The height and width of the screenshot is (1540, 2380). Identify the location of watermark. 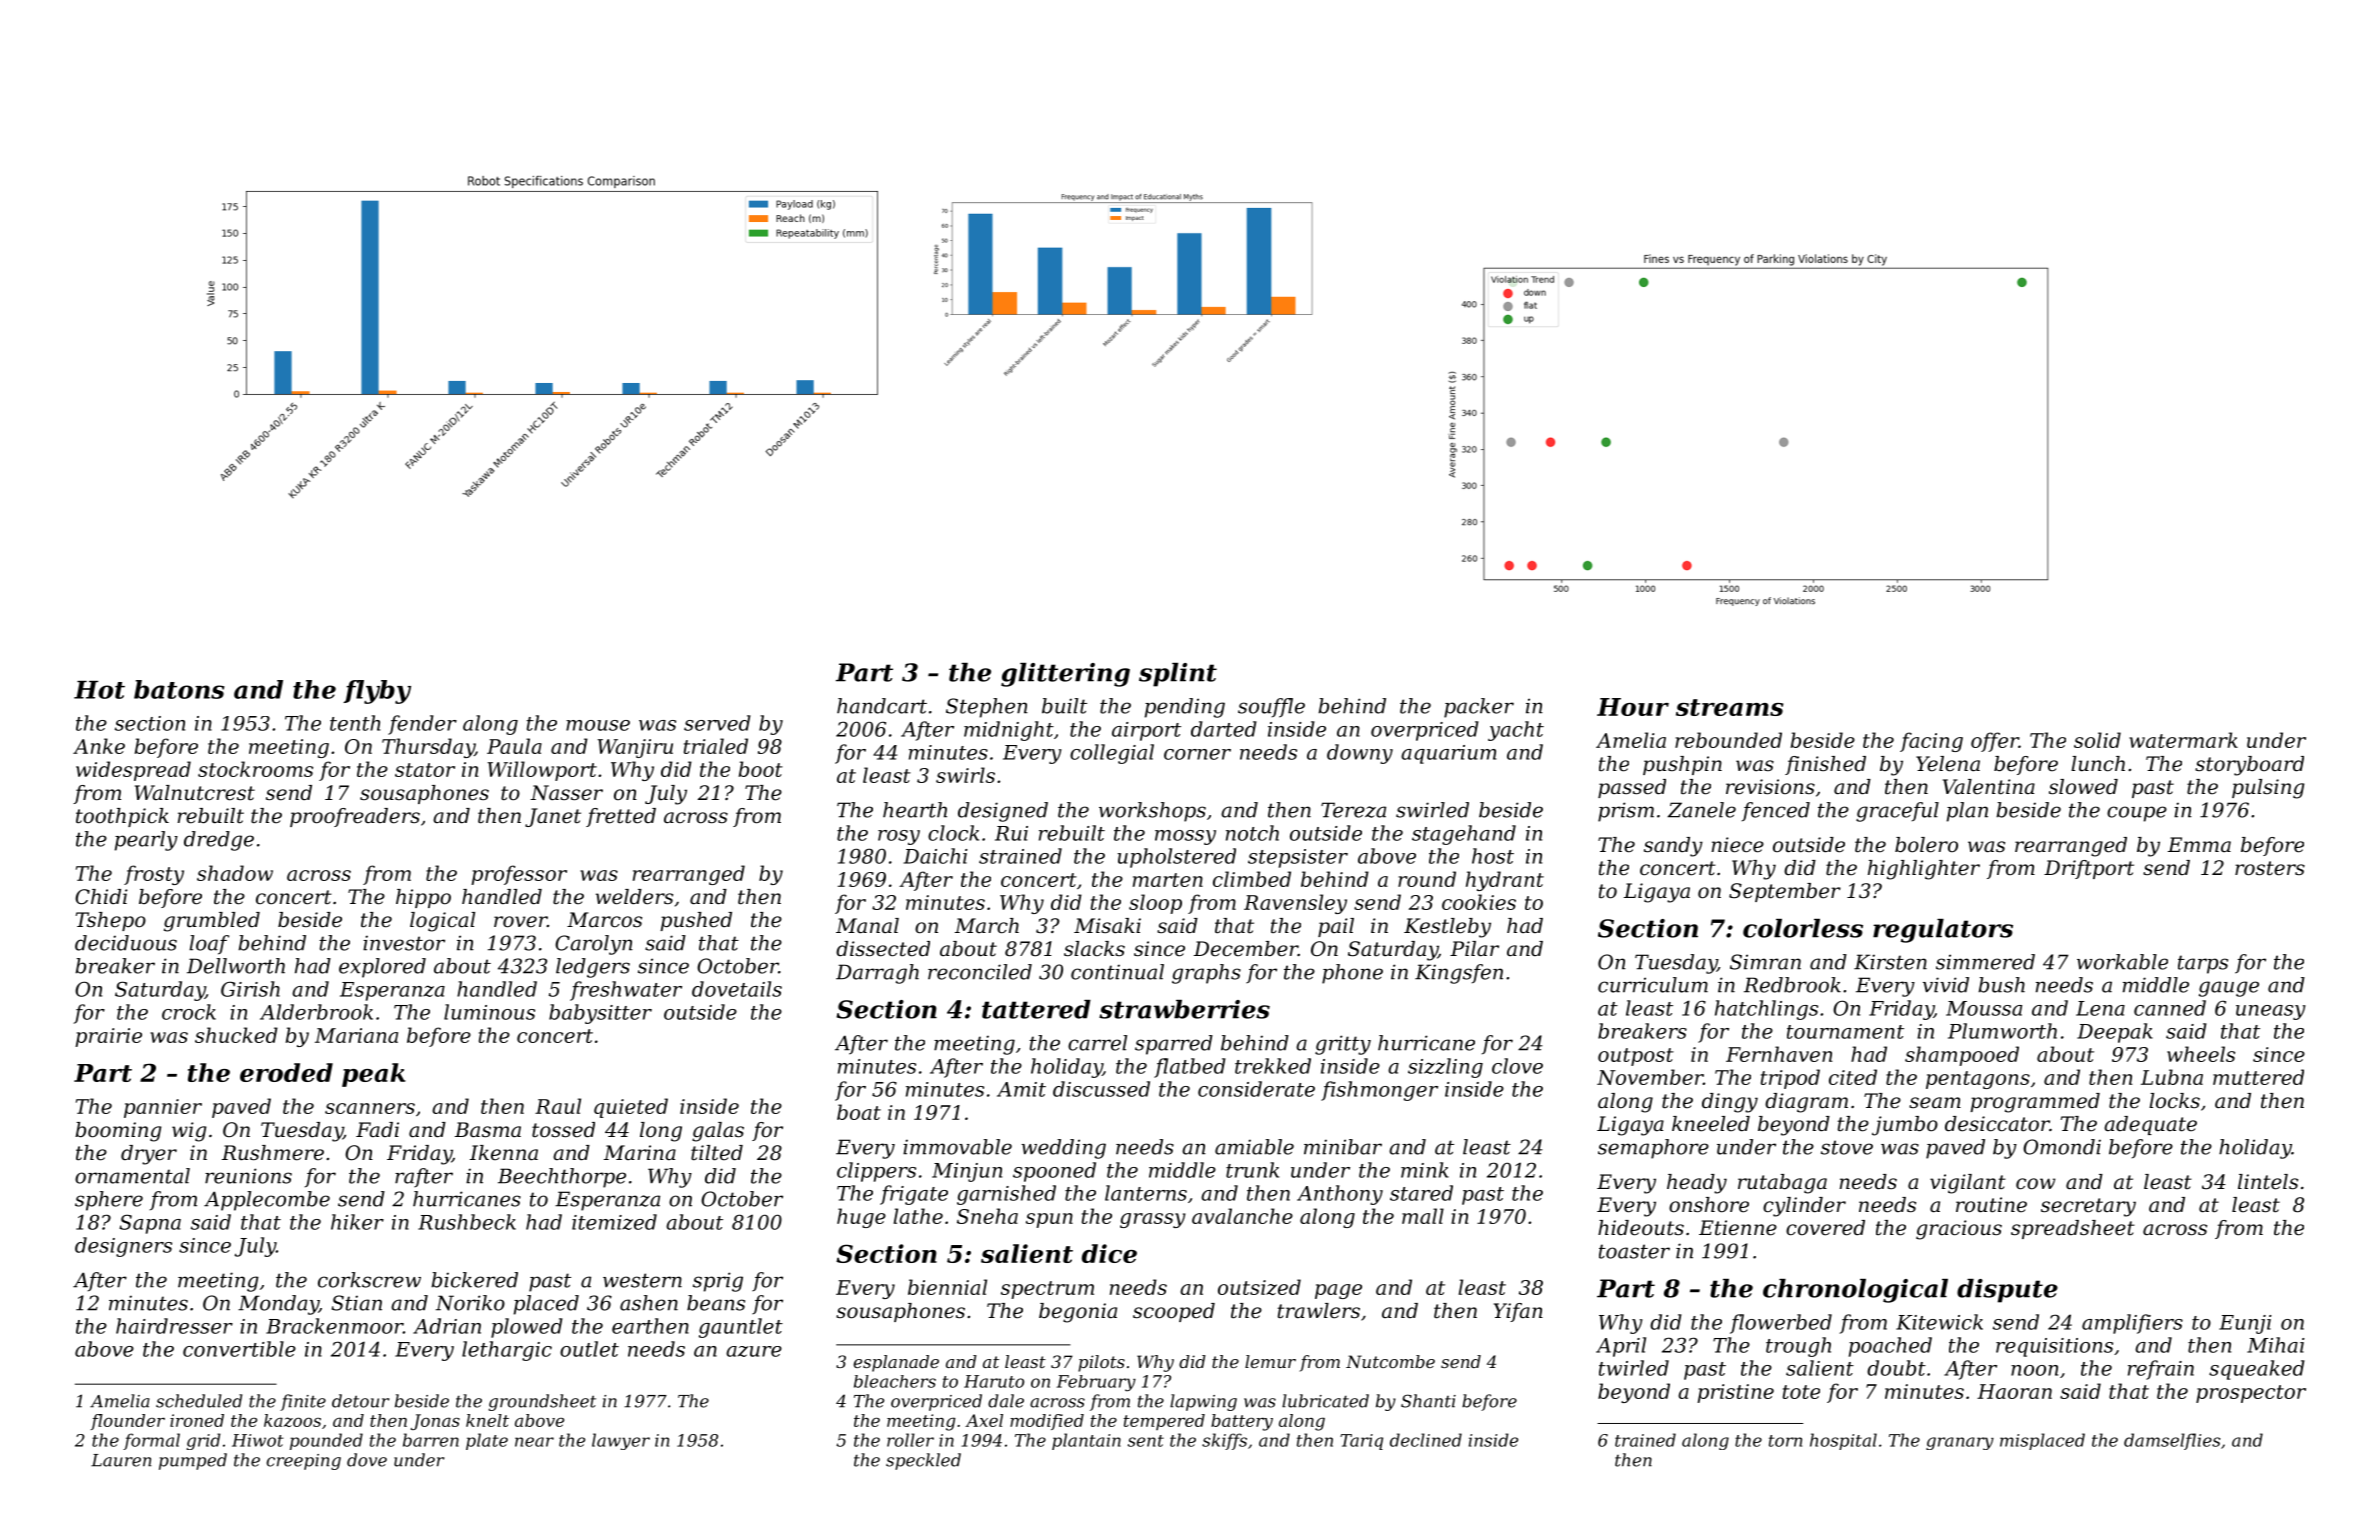
(2183, 740).
